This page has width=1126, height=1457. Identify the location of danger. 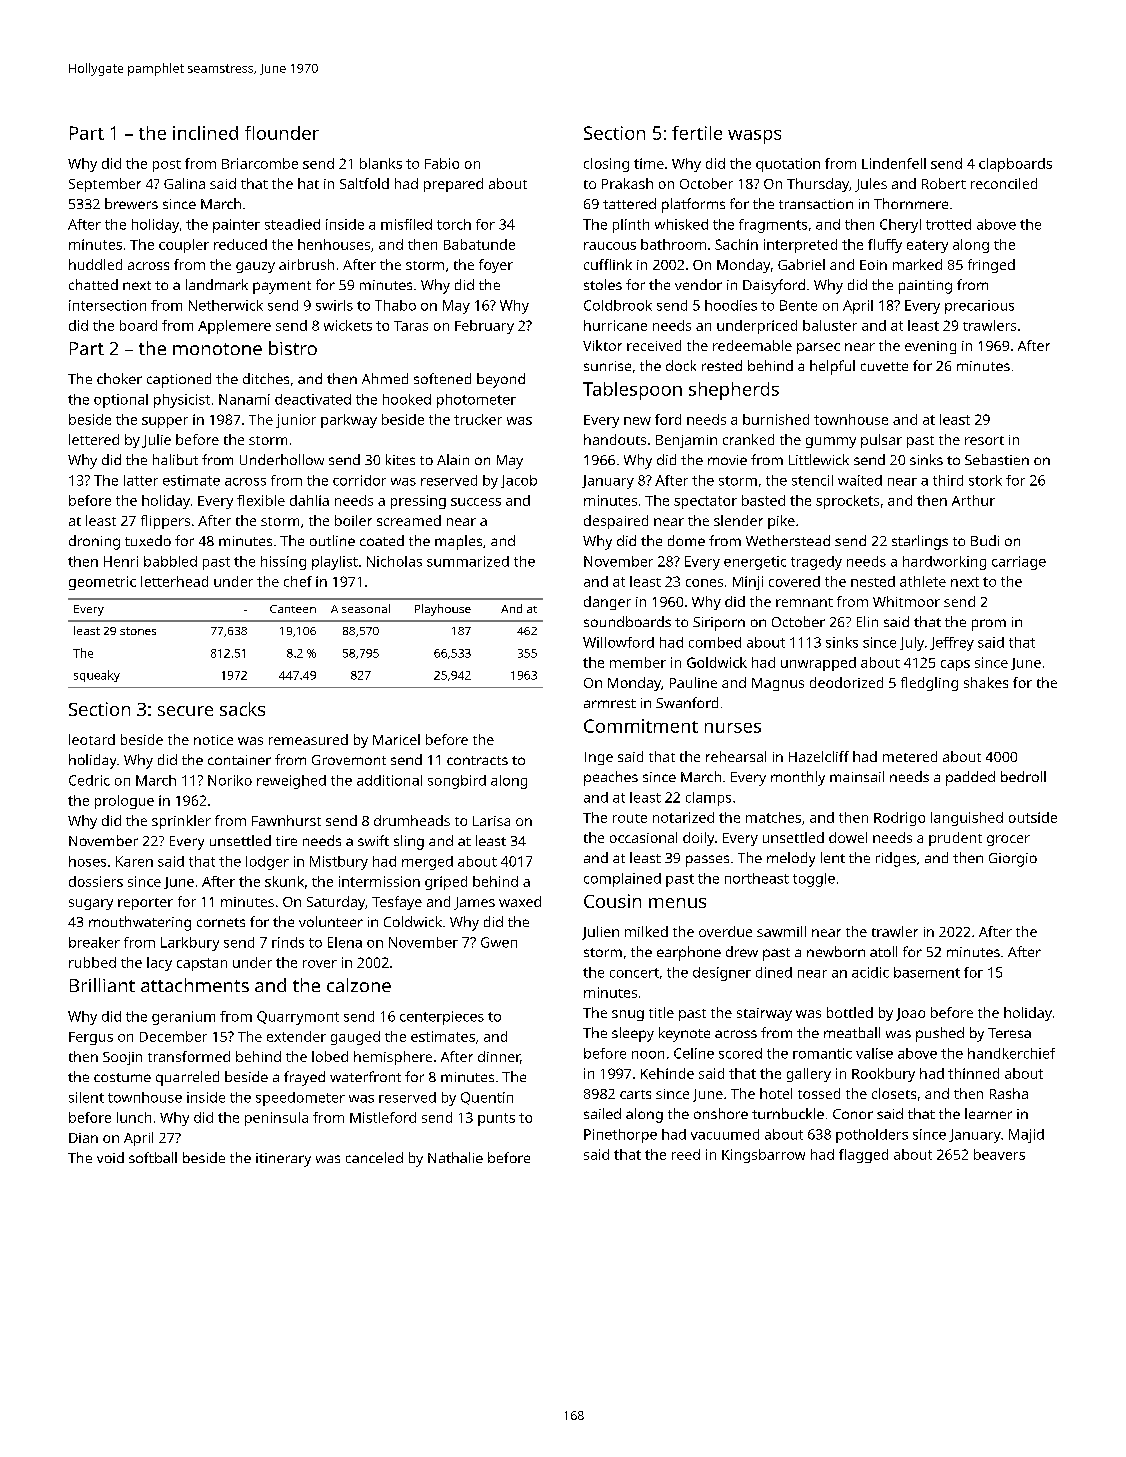
(607, 603).
